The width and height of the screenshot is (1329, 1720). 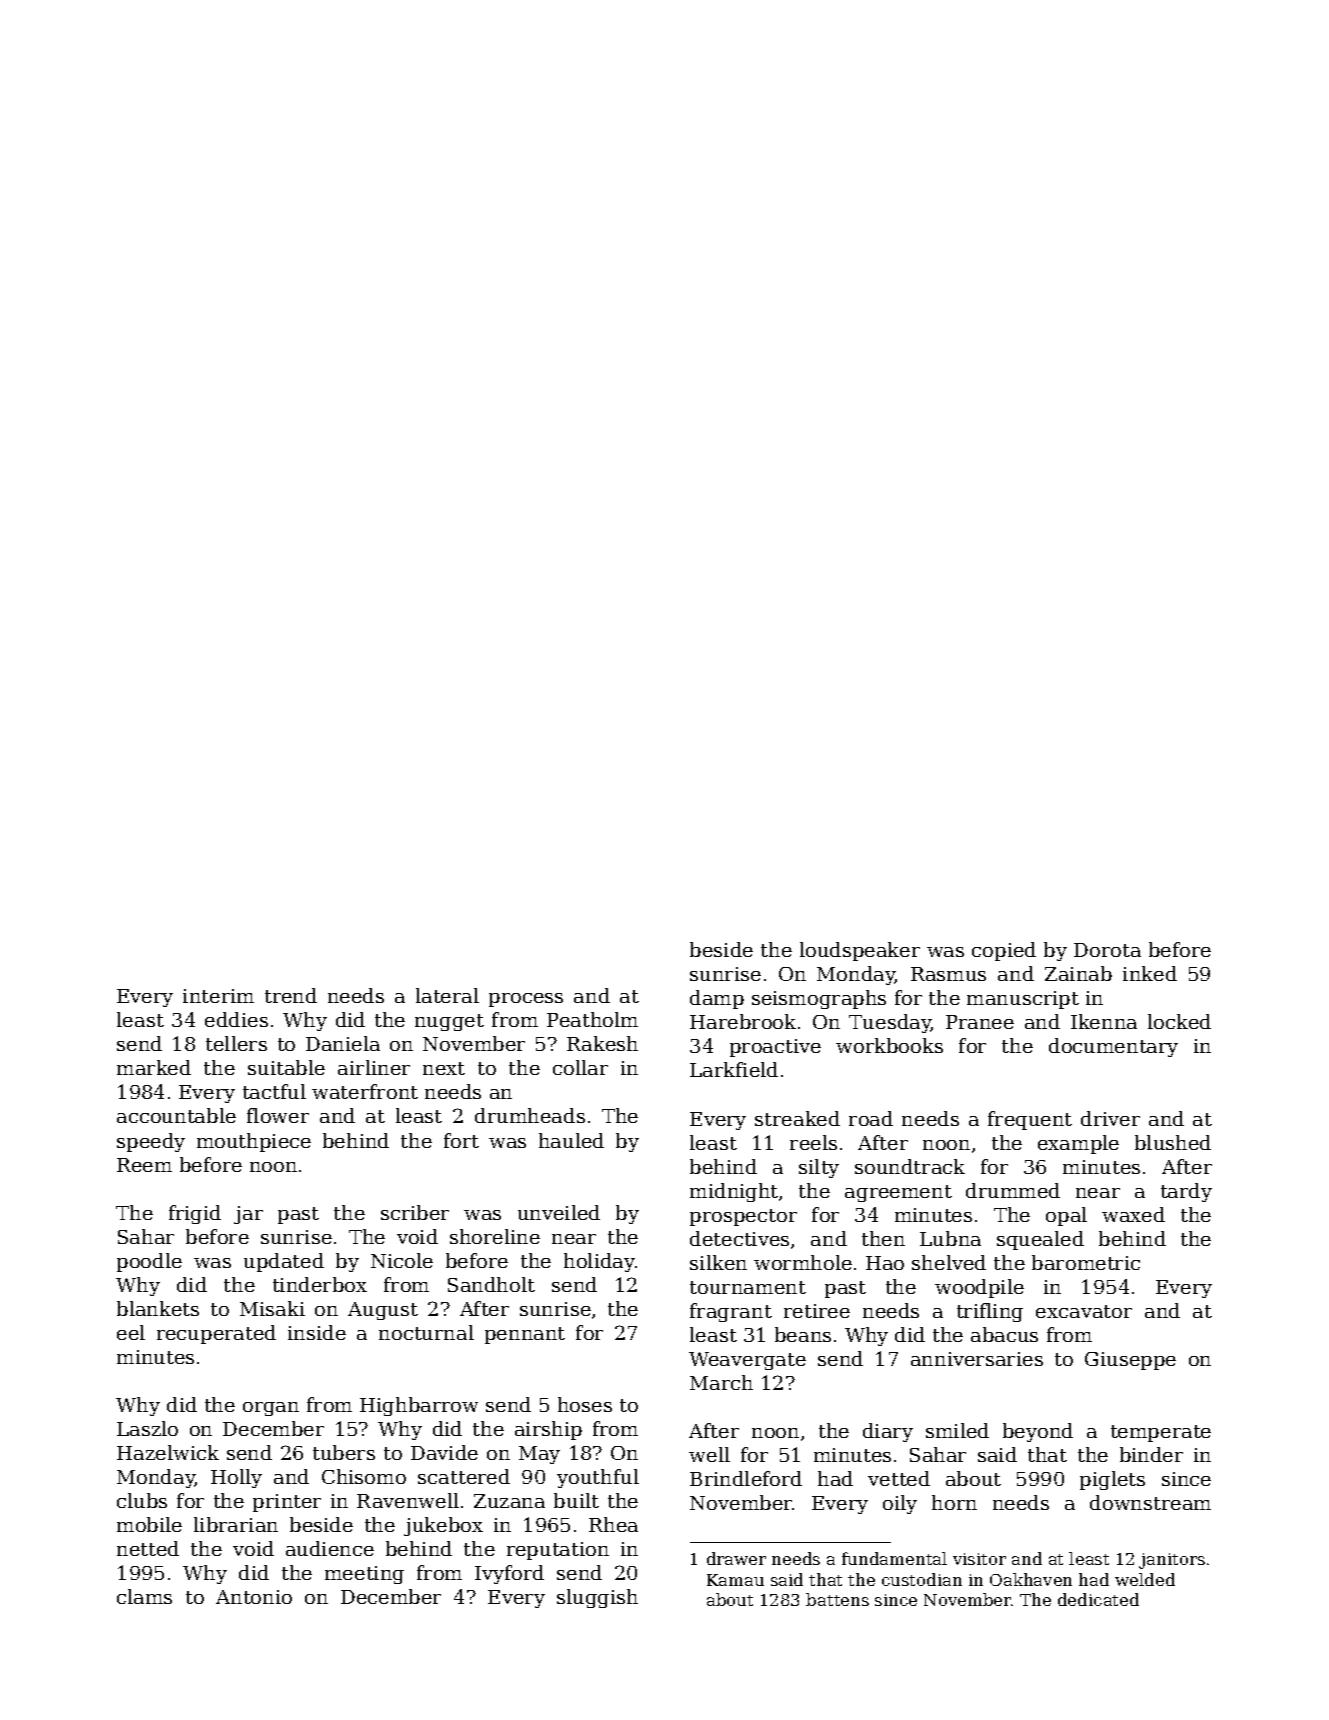 What do you see at coordinates (291, 995) in the screenshot?
I see `trend` at bounding box center [291, 995].
